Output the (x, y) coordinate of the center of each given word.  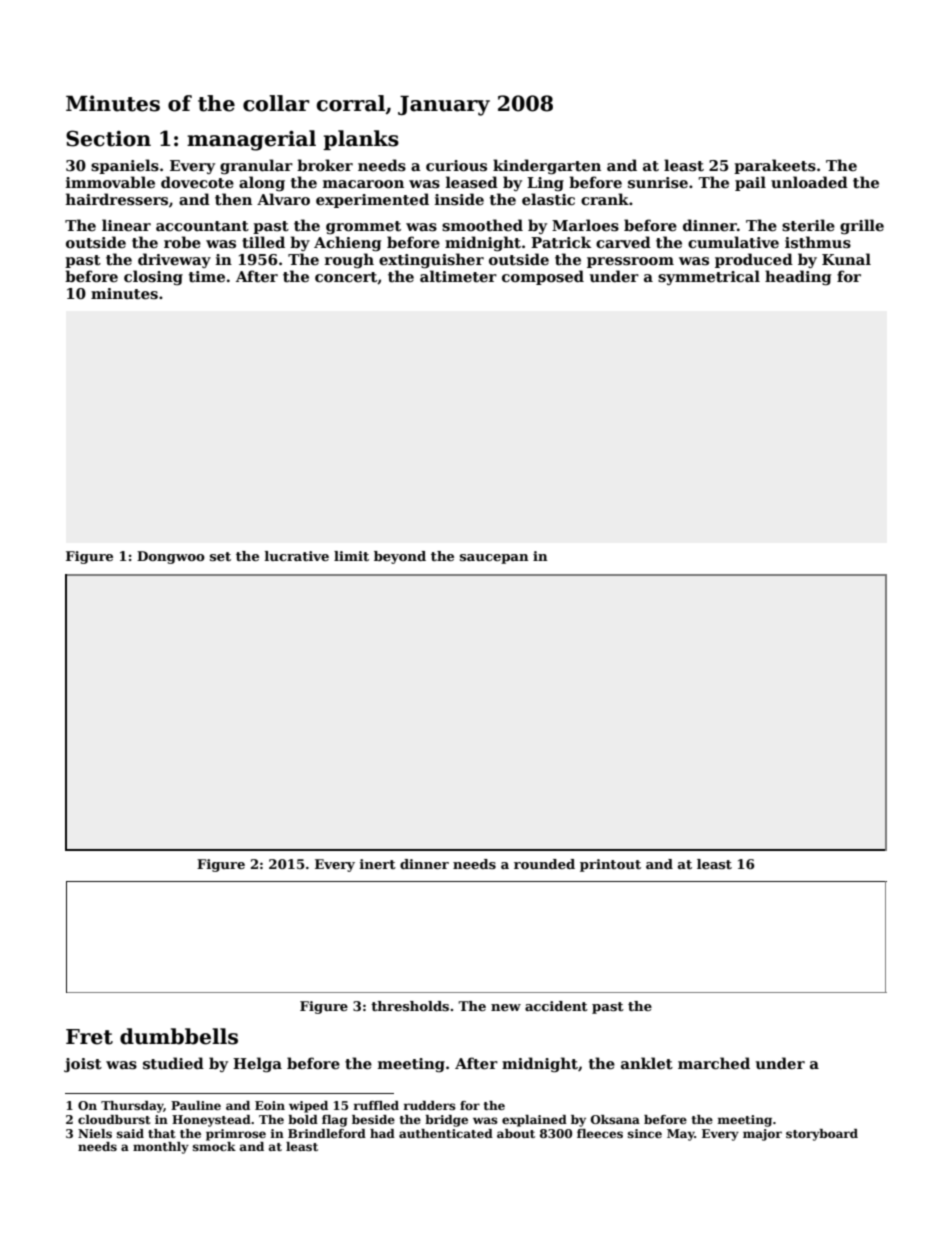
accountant (202, 226)
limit (351, 556)
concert (346, 278)
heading (798, 277)
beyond (400, 557)
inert (378, 864)
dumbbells (179, 1036)
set (220, 556)
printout (610, 865)
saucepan (494, 559)
